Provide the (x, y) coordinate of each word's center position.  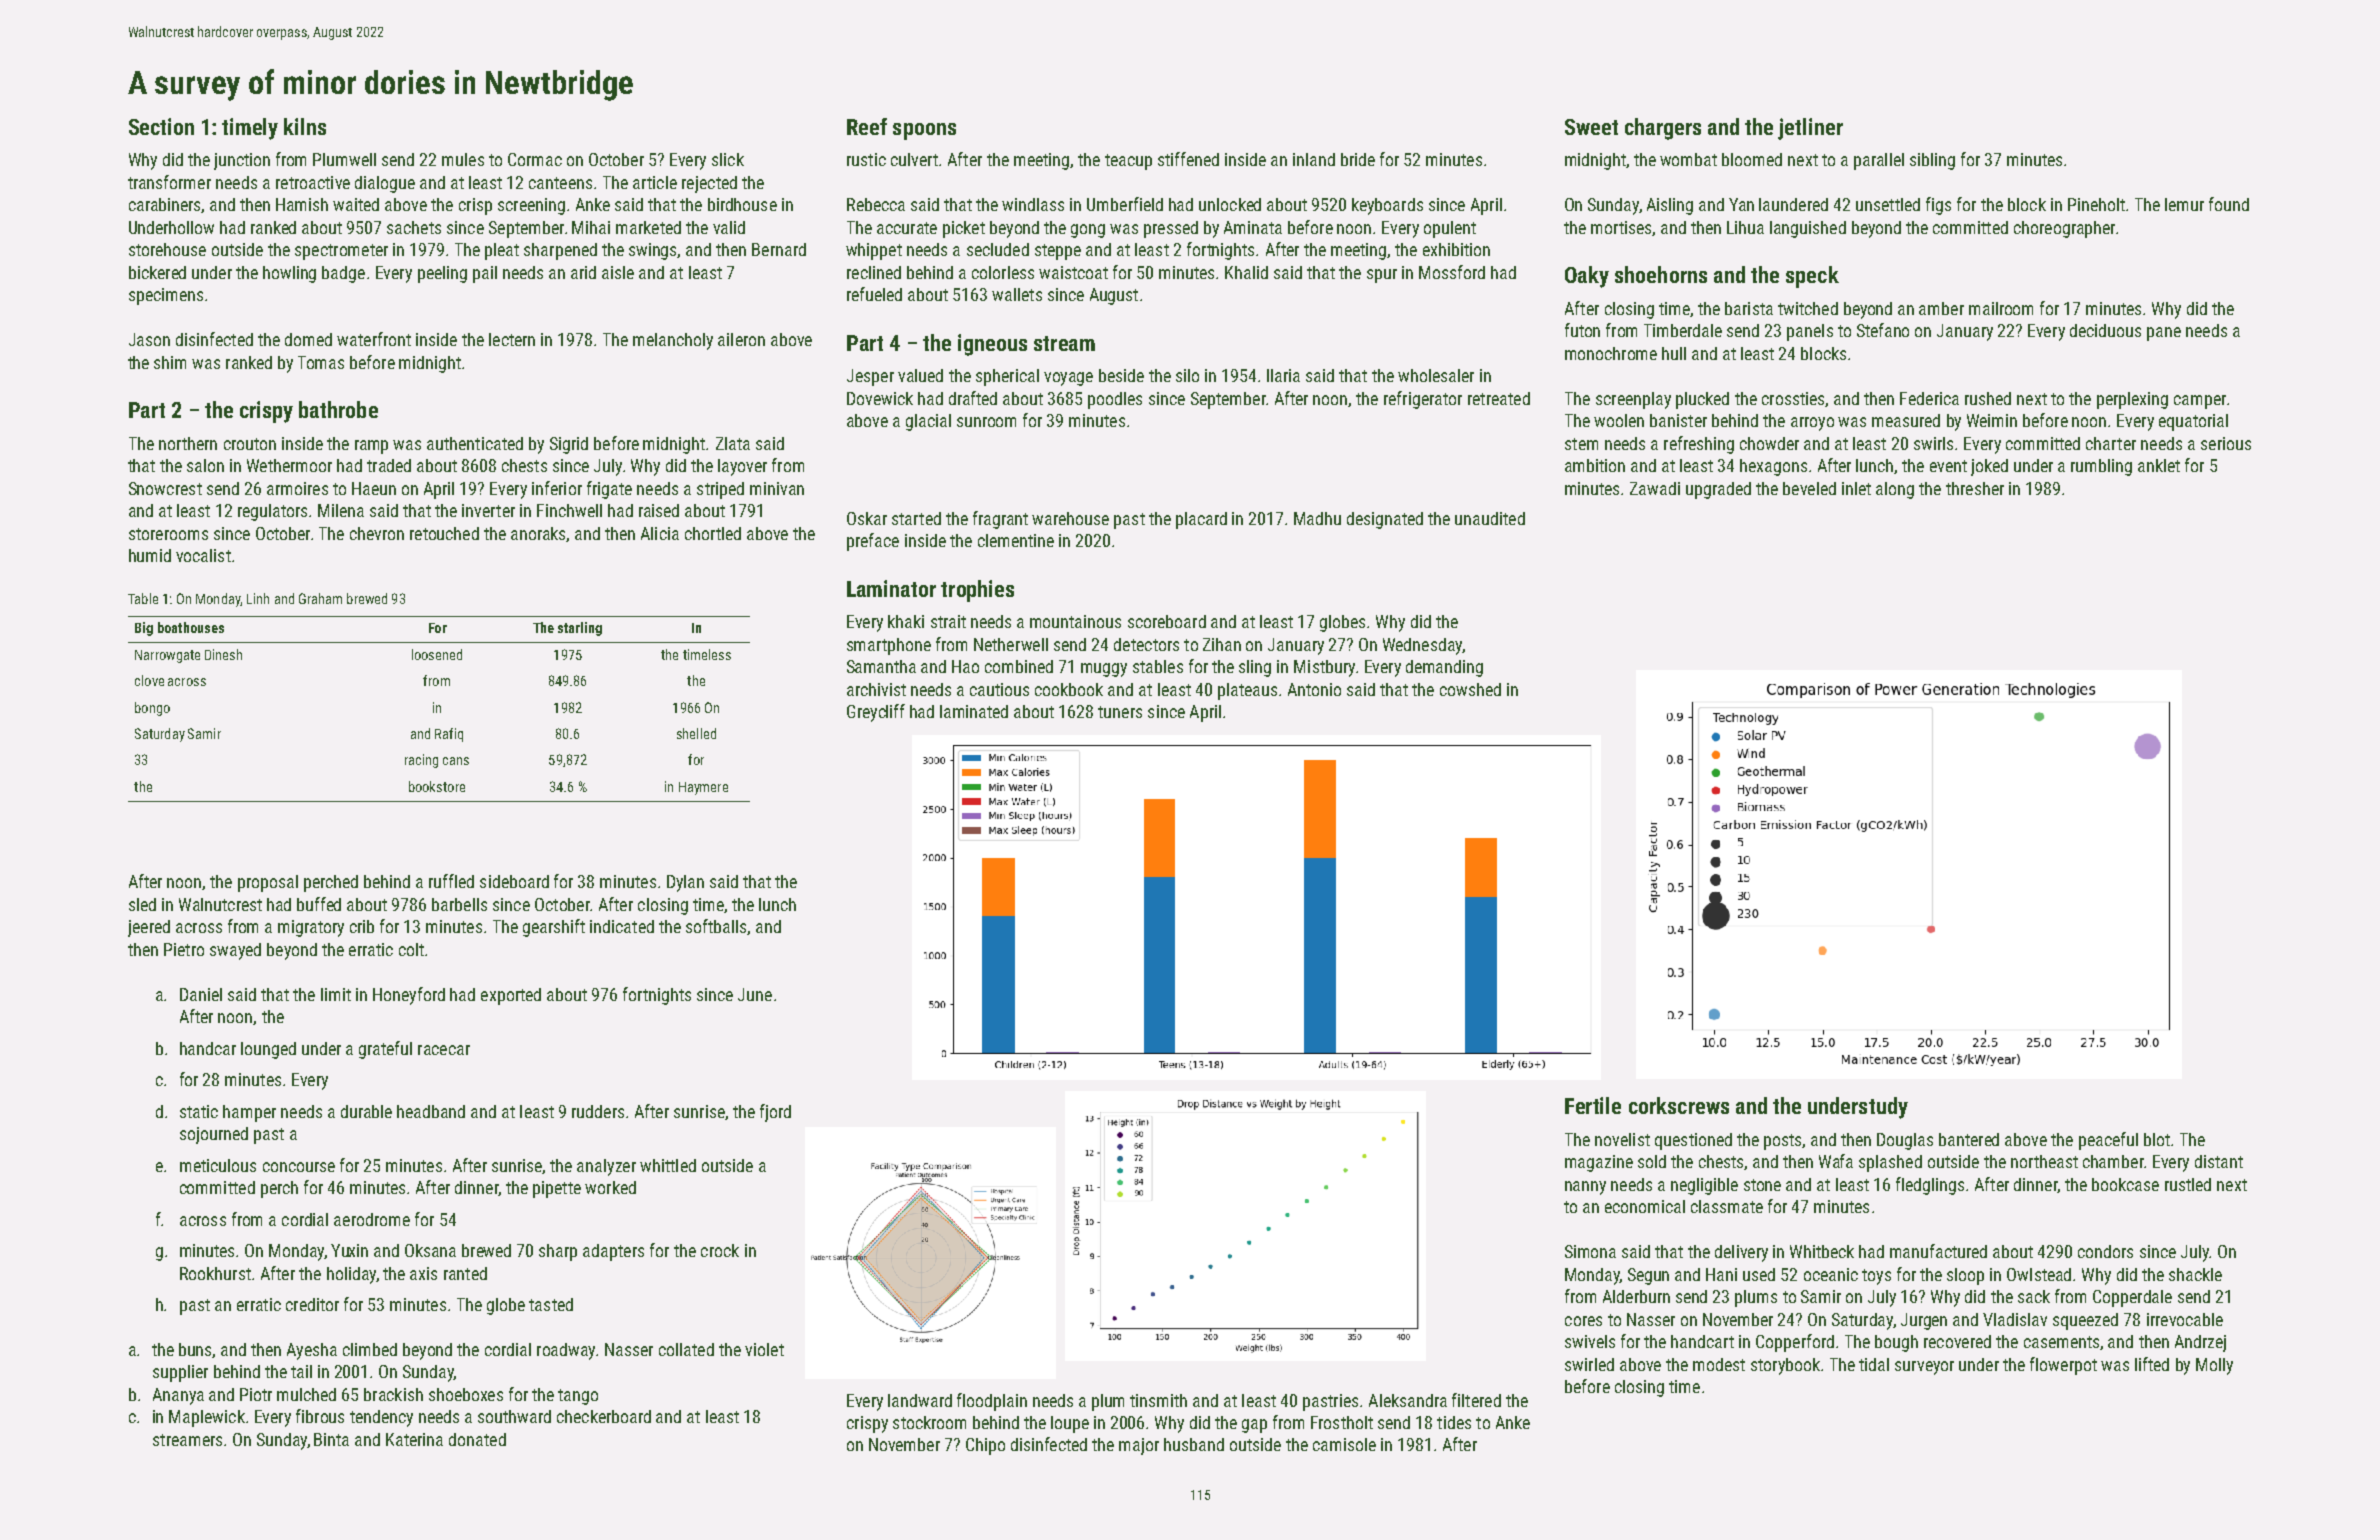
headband (431, 1111)
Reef (867, 126)
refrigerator (1423, 400)
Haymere (703, 788)
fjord (775, 1113)
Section (161, 126)
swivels (1590, 1341)
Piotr (256, 1394)
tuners (1120, 712)
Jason (149, 339)
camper (2200, 402)
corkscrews (1679, 1105)
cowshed (1470, 689)
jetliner (1810, 129)
